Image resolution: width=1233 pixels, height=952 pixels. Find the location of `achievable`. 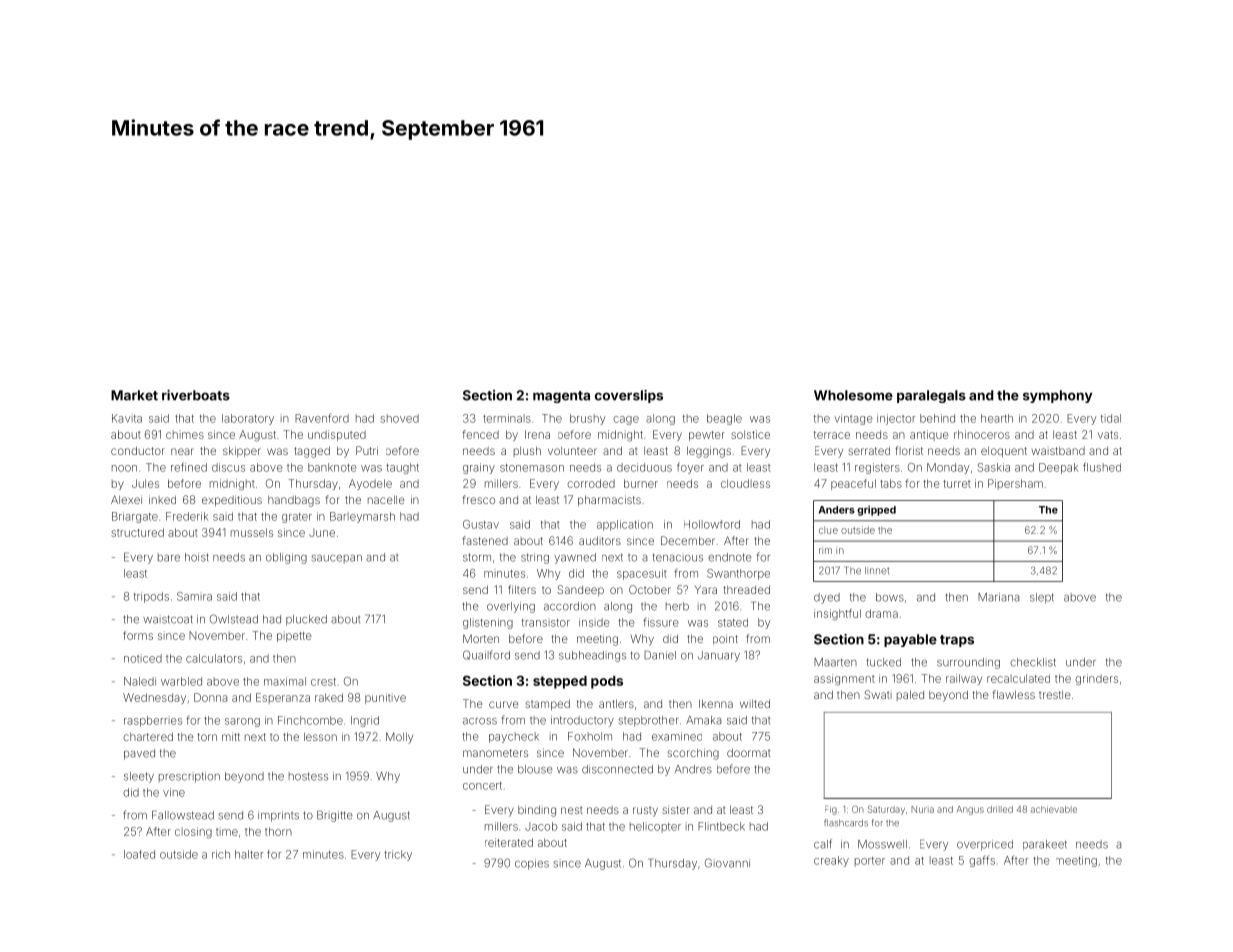

achievable is located at coordinates (1054, 809).
